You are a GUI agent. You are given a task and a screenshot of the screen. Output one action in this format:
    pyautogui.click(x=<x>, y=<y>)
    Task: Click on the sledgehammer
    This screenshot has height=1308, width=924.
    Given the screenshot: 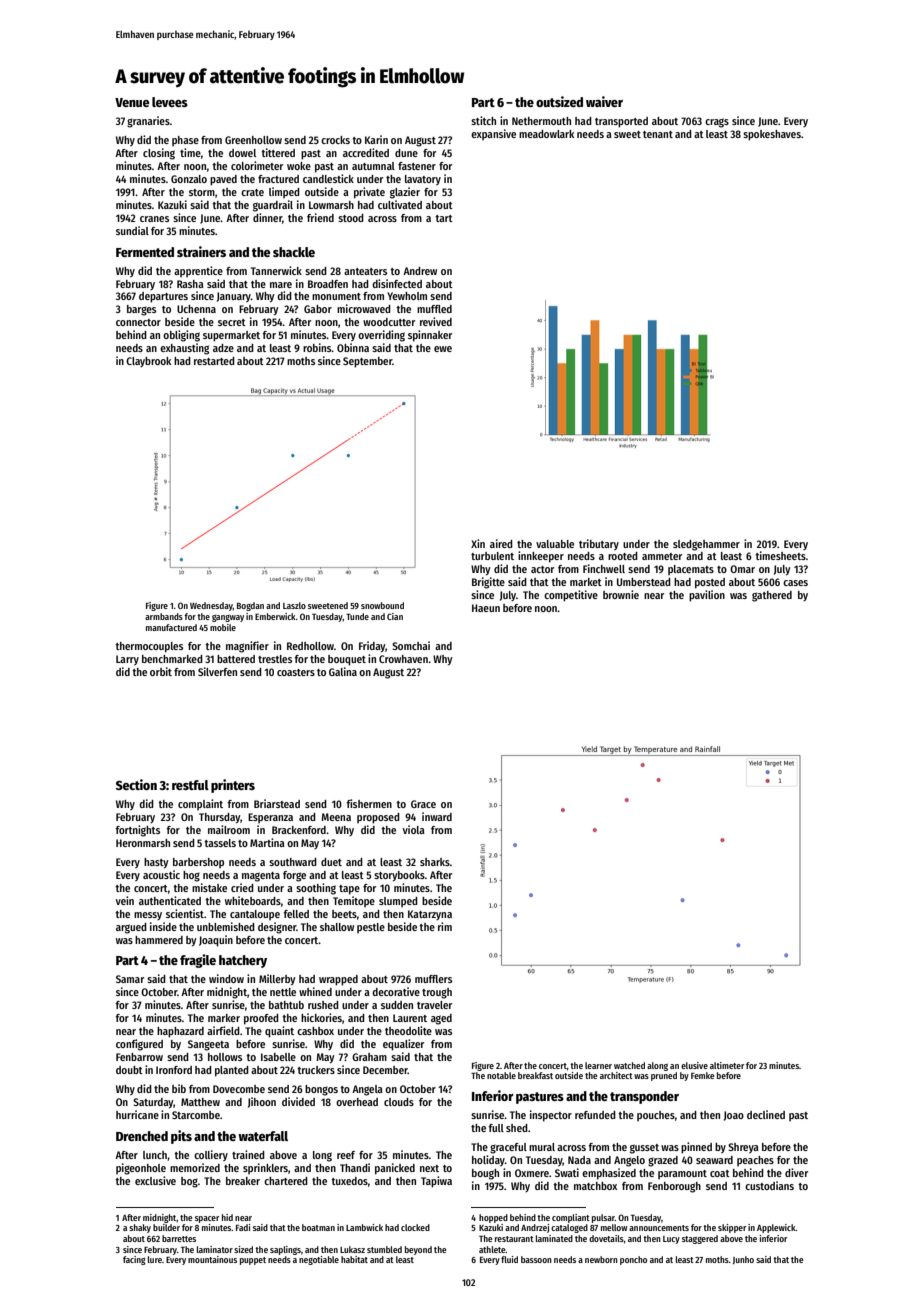 What is the action you would take?
    pyautogui.click(x=706, y=545)
